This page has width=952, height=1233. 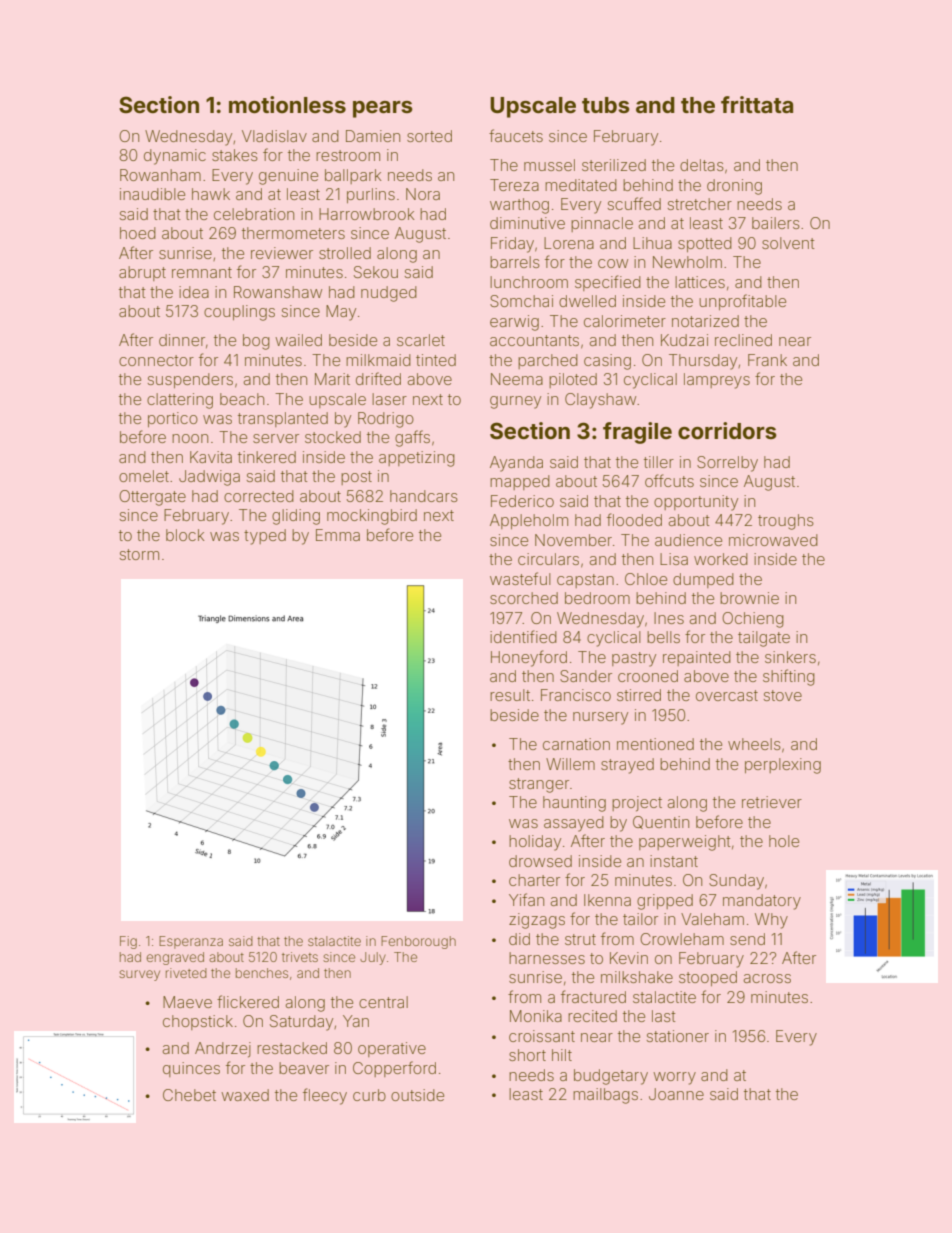 I want to click on curb, so click(x=369, y=1095).
